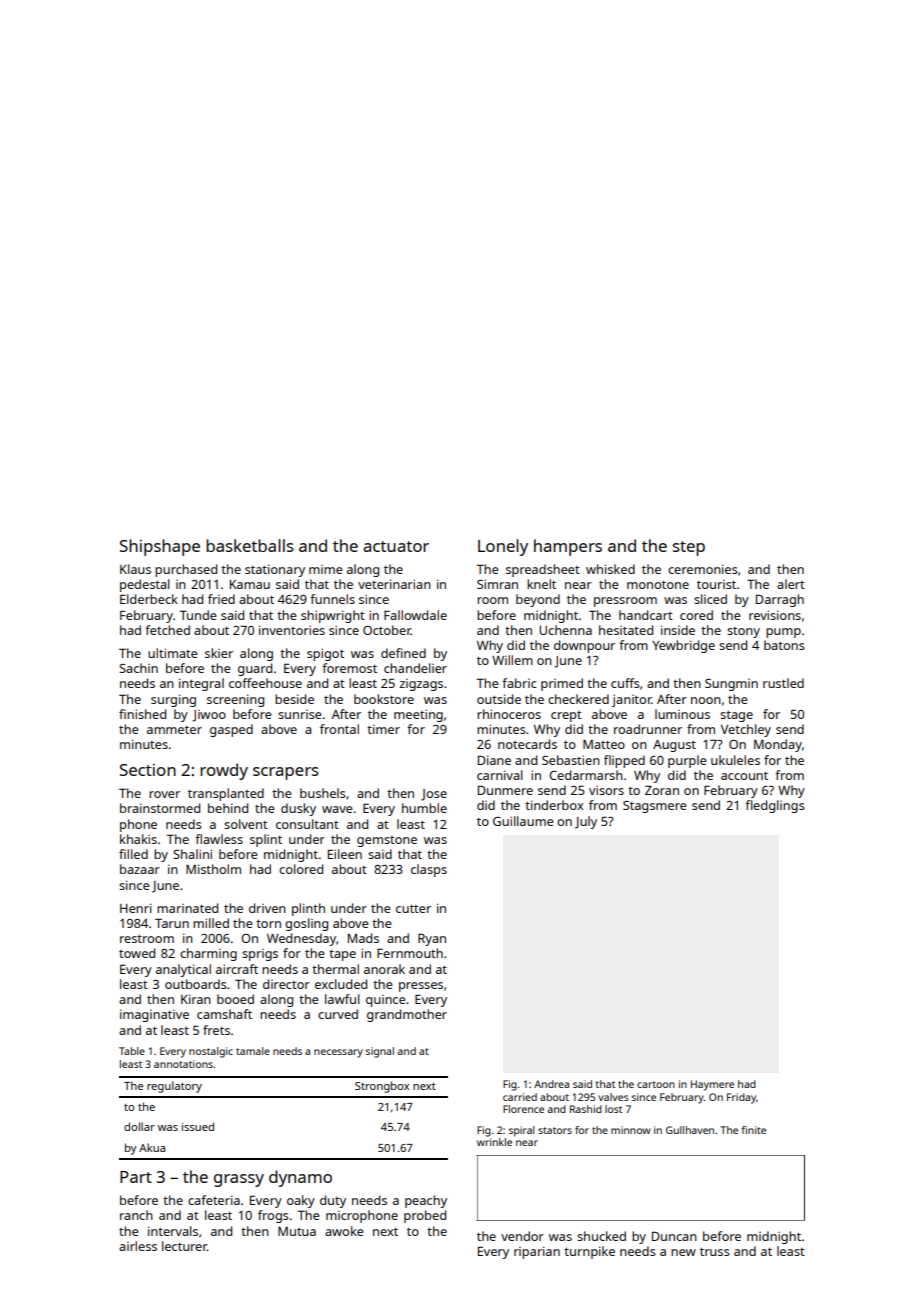  Describe the element at coordinates (300, 1178) in the screenshot. I see `dynamo` at that location.
